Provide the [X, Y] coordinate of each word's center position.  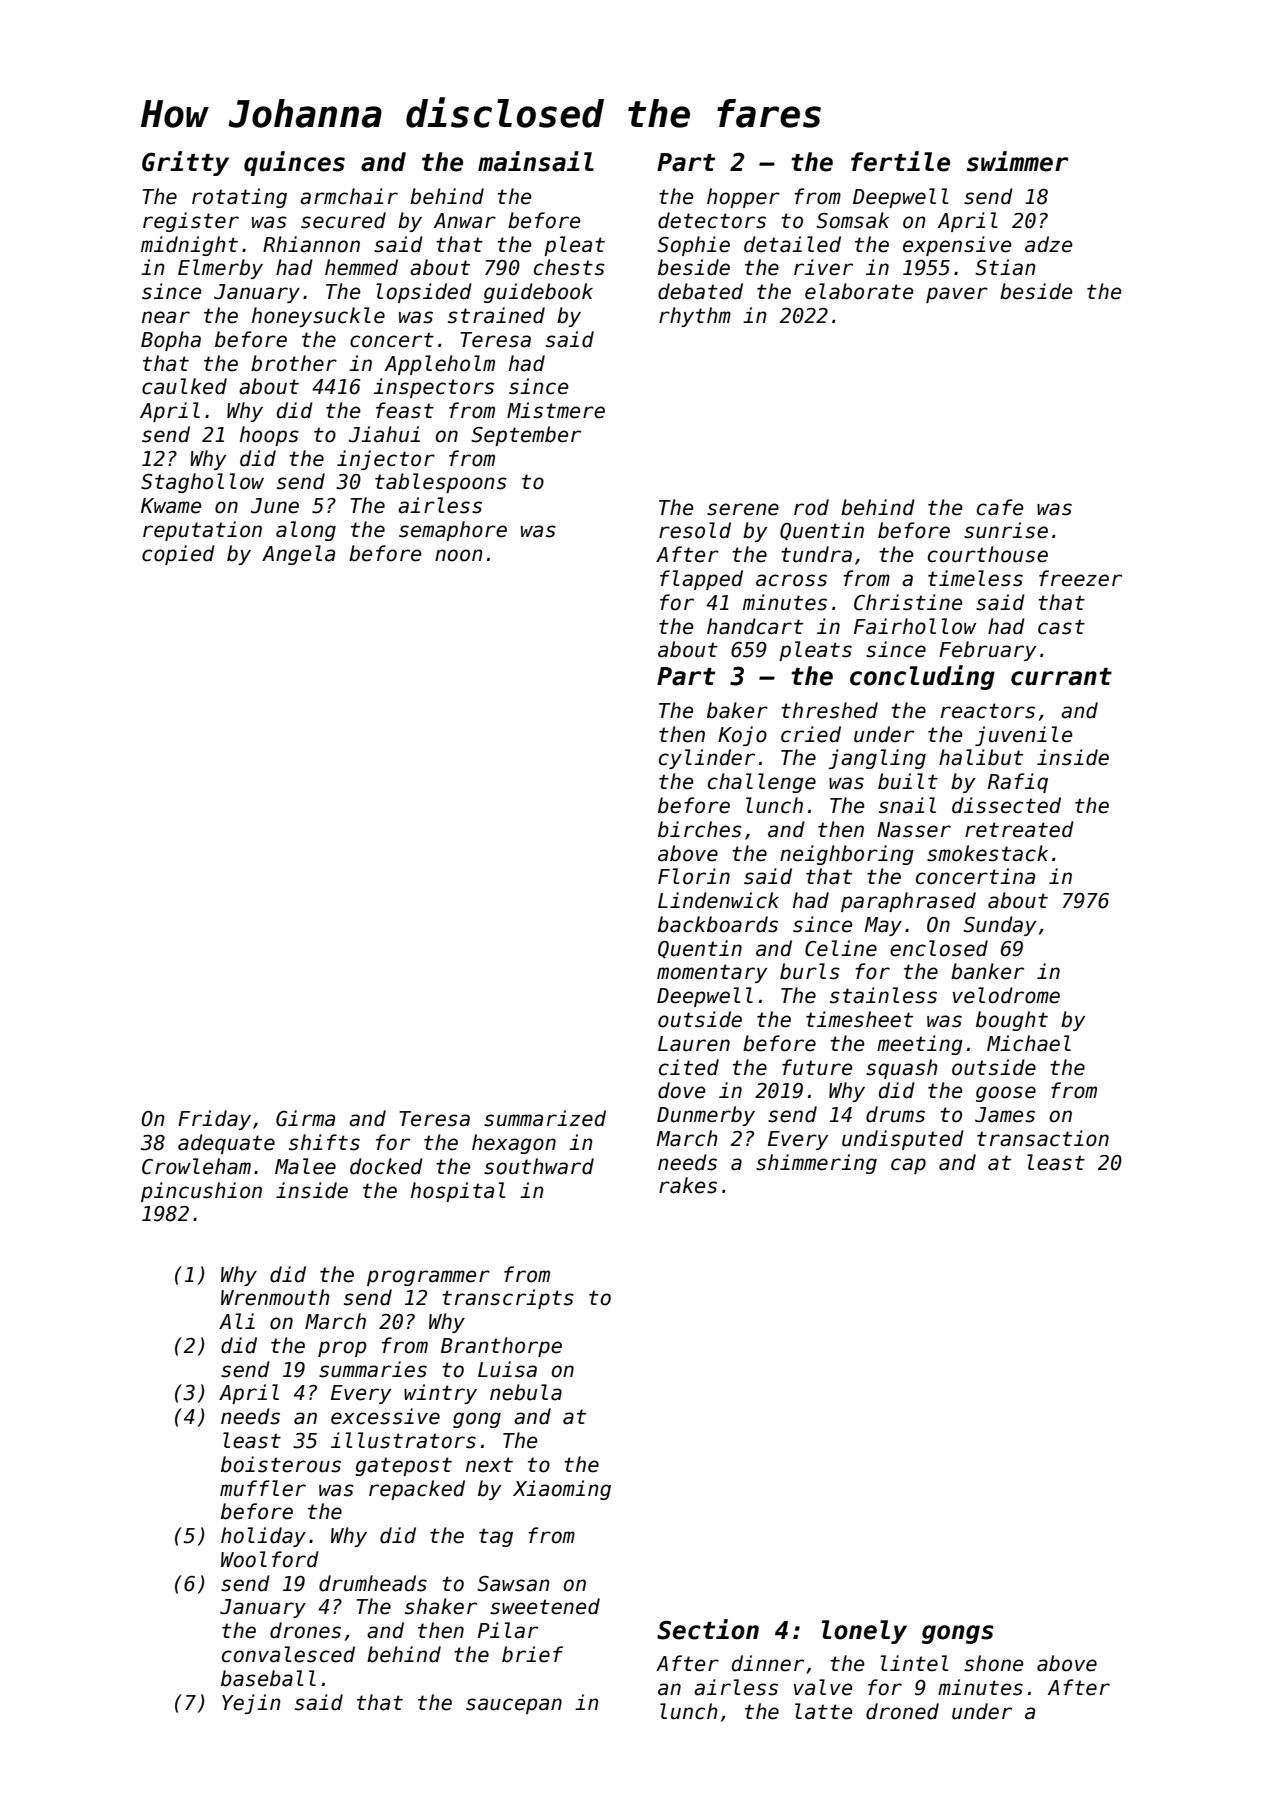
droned [902, 1711]
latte [823, 1711]
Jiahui [384, 434]
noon [459, 555]
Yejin [251, 1704]
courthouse [988, 554]
